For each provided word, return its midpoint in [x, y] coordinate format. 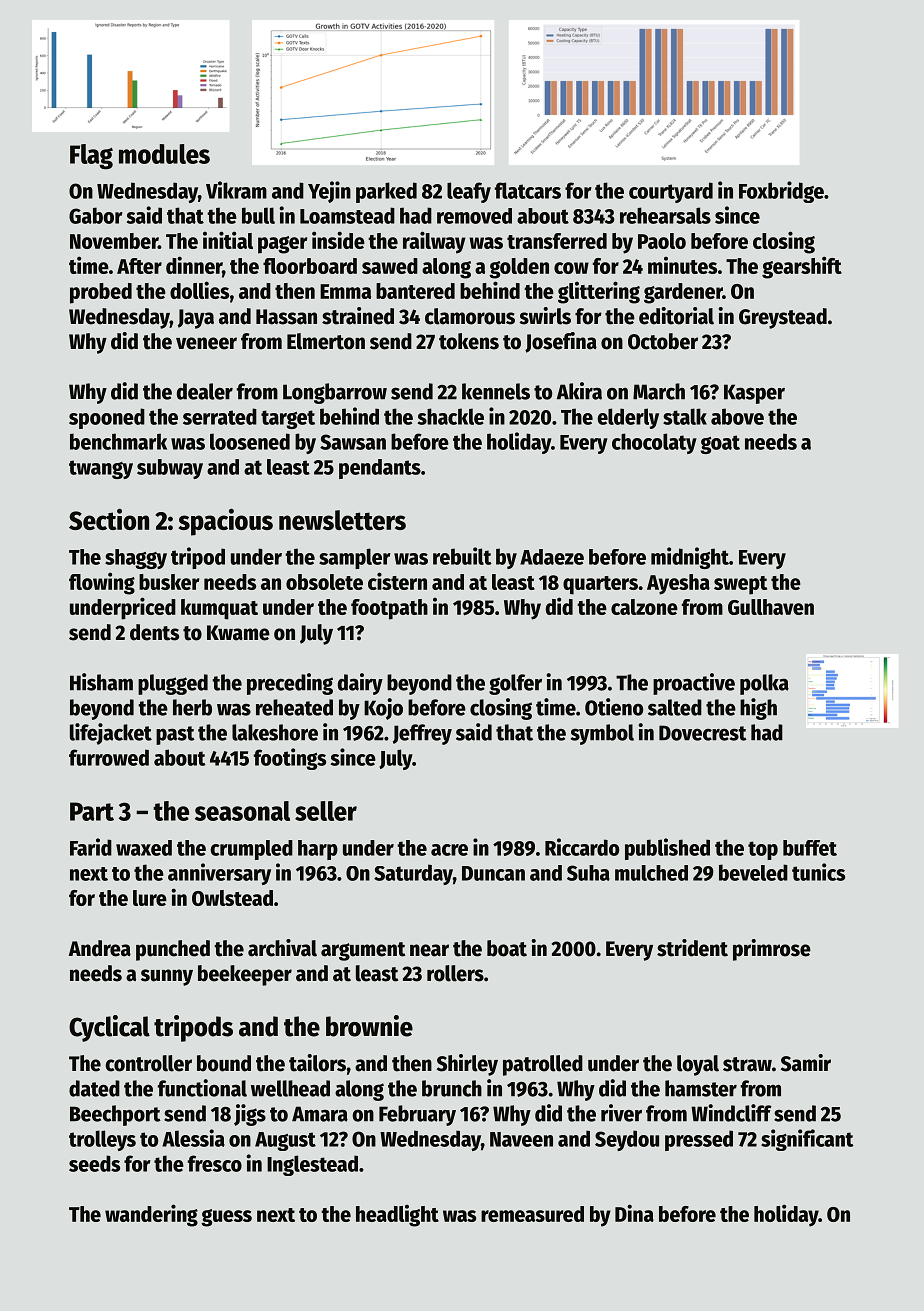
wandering [151, 1215]
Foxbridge [781, 192]
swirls [545, 316]
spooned [107, 418]
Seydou [627, 1140]
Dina [634, 1213]
